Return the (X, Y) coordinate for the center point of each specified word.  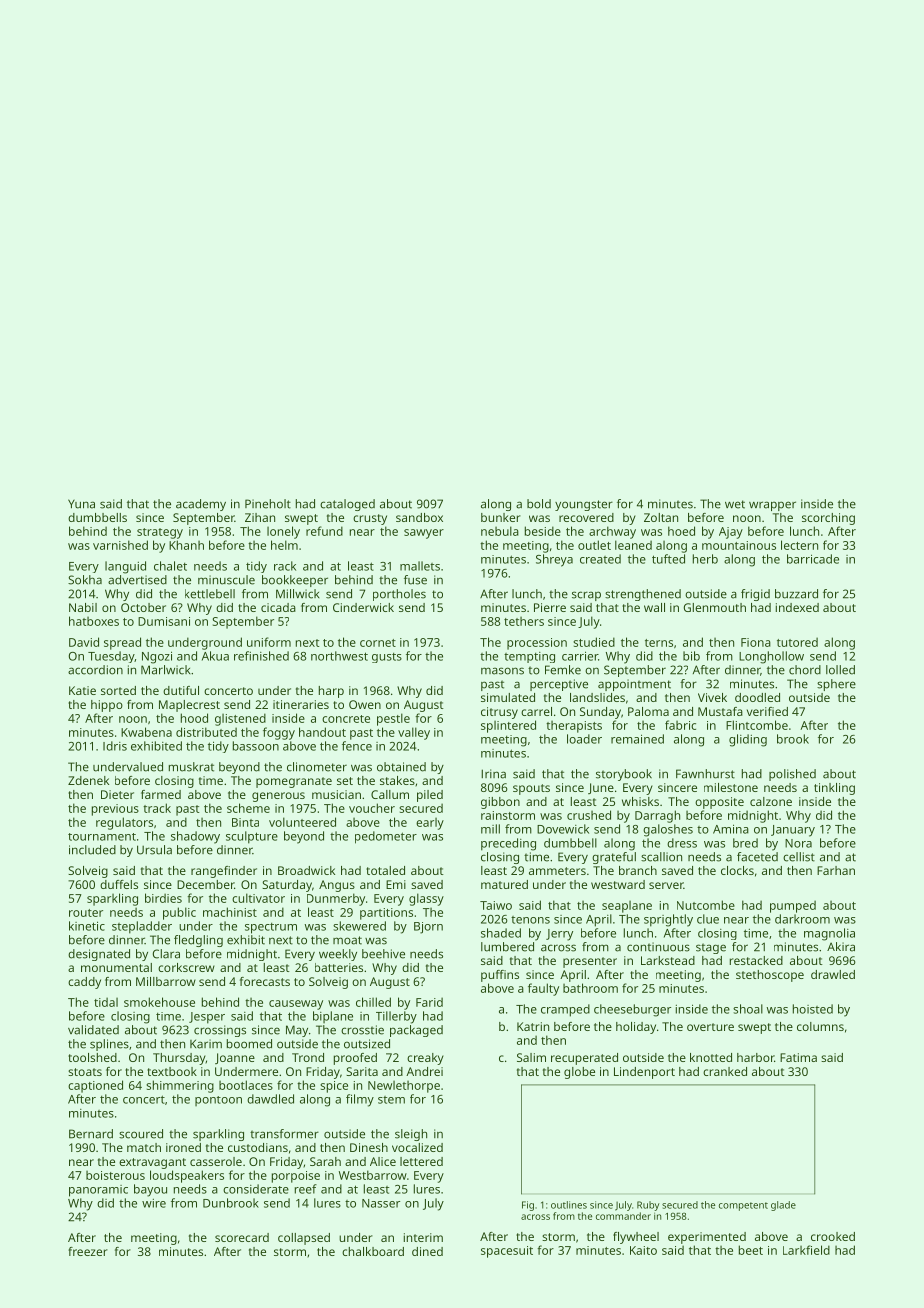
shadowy (195, 837)
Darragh (657, 816)
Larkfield (806, 1250)
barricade (813, 559)
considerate (256, 1189)
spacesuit (507, 1252)
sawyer (424, 534)
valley (414, 733)
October (143, 607)
